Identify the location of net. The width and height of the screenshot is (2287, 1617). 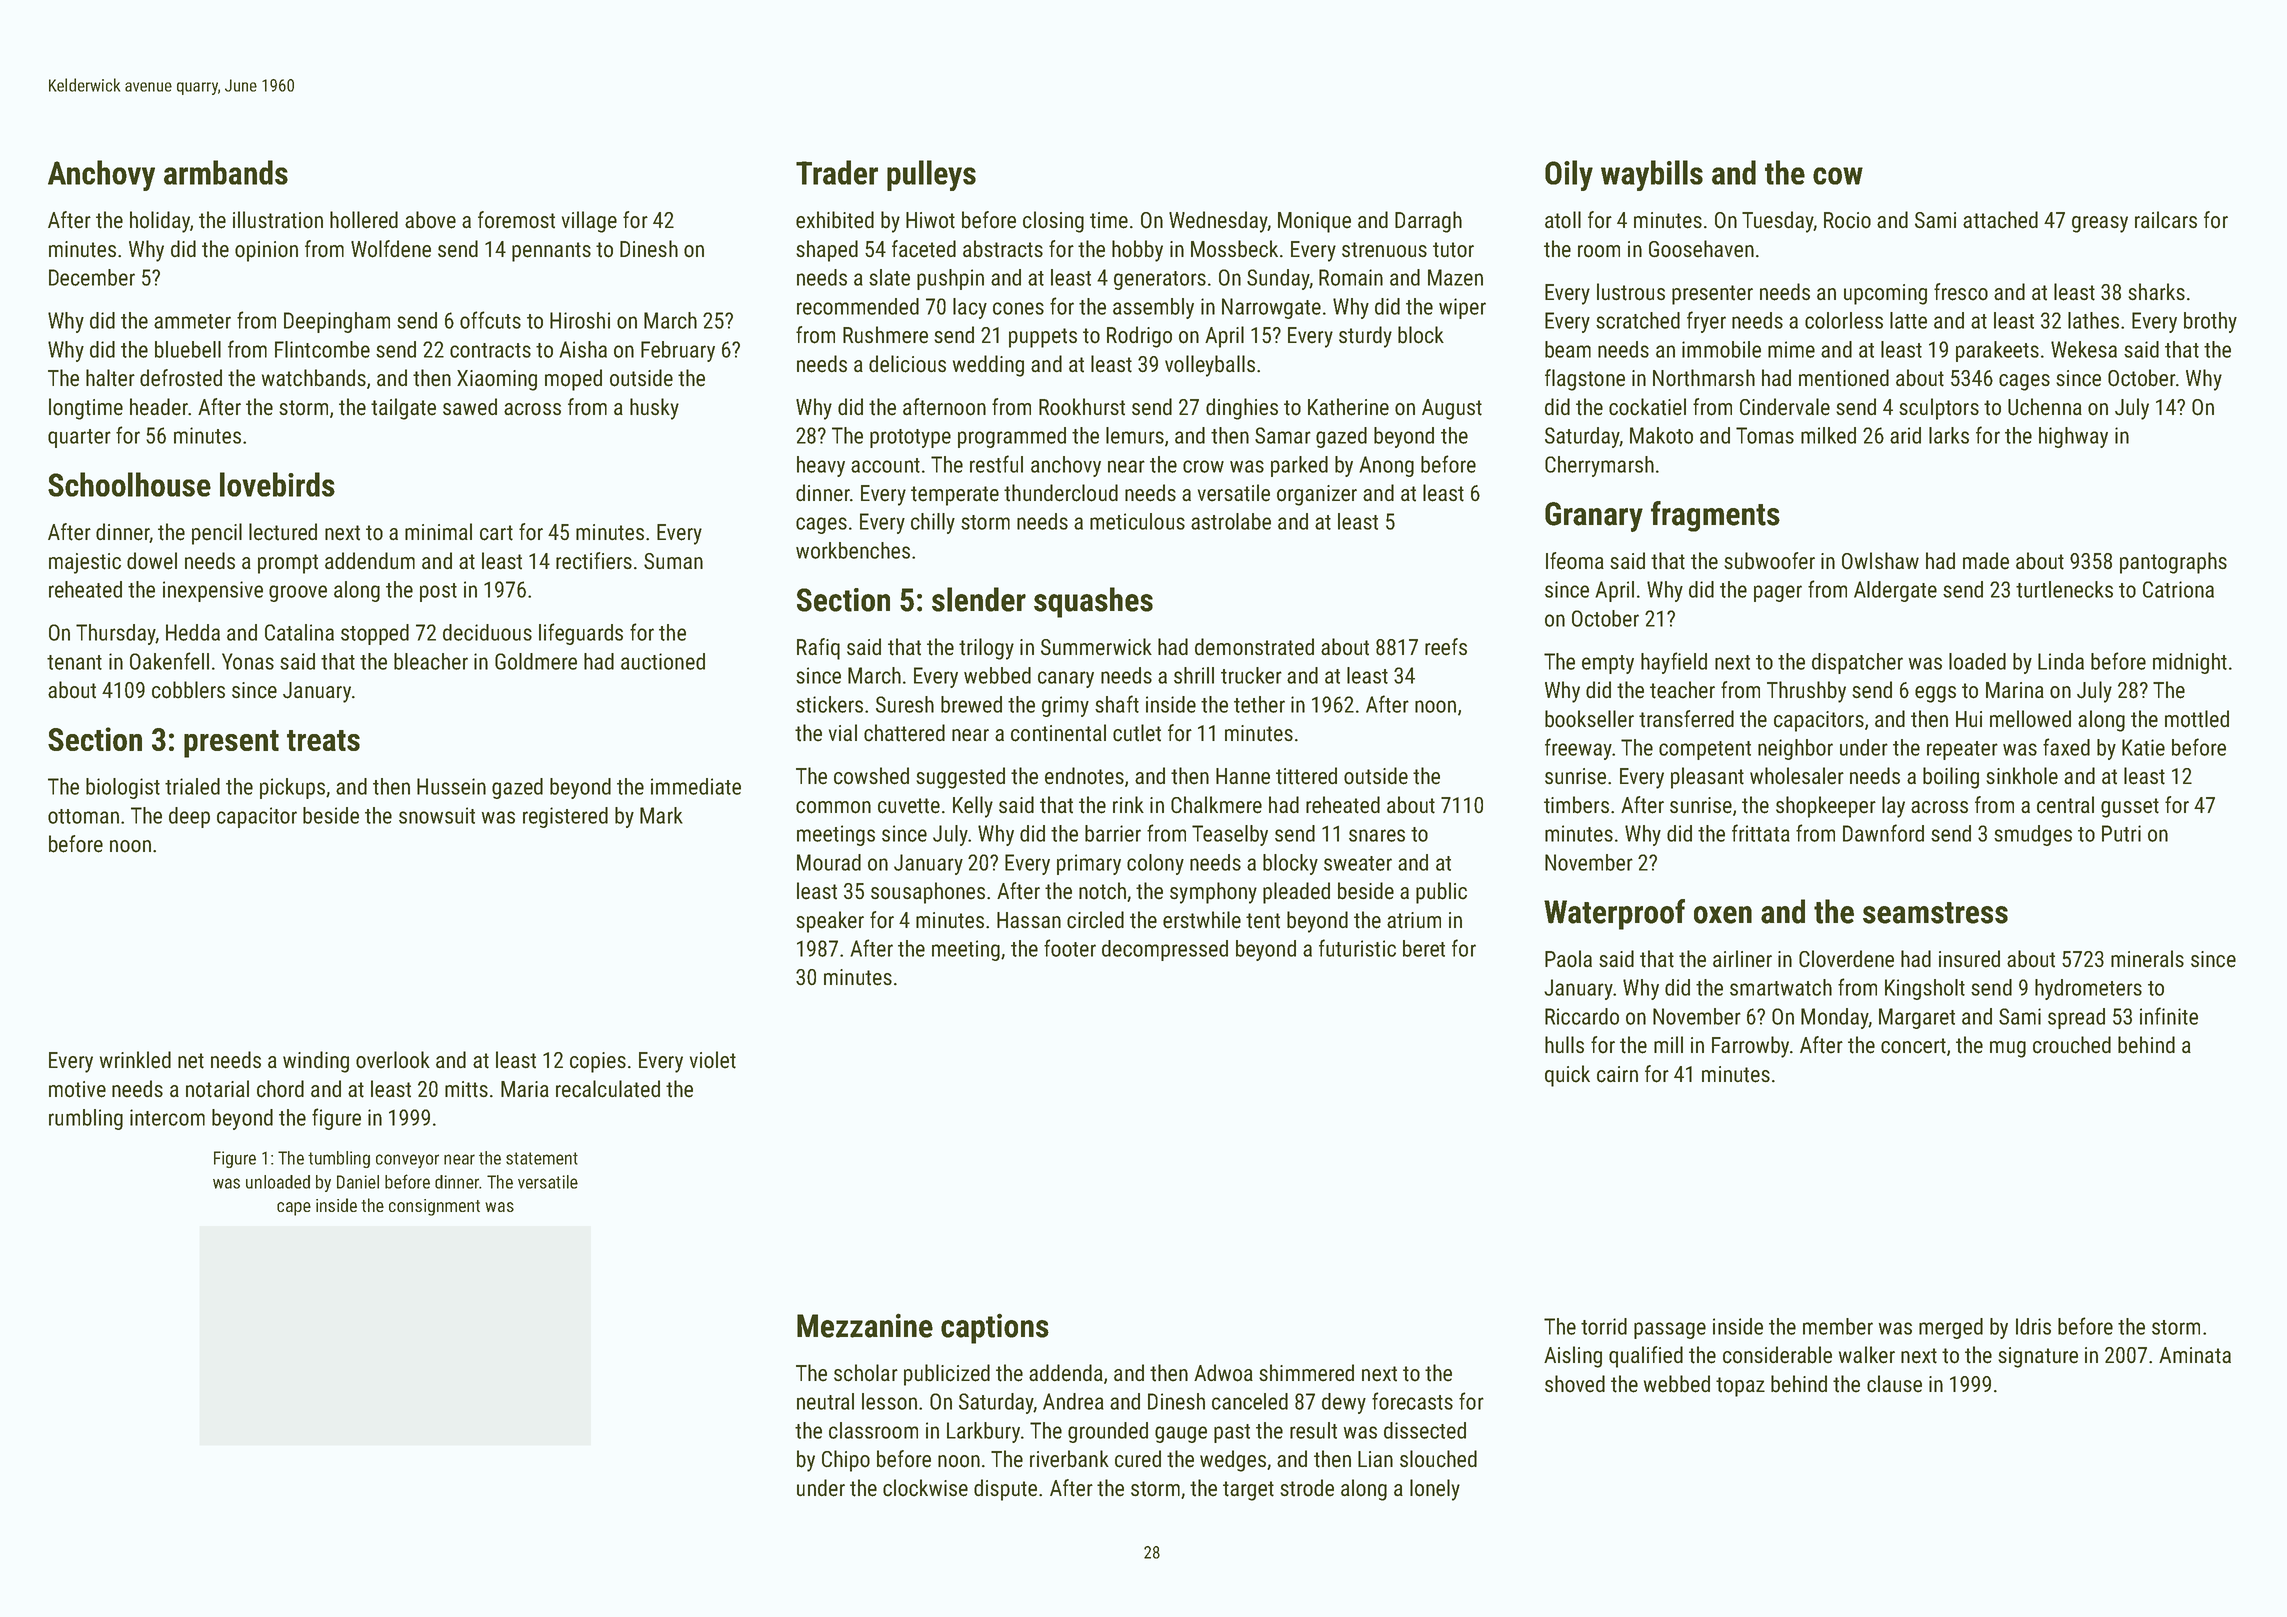
(191, 1061).
